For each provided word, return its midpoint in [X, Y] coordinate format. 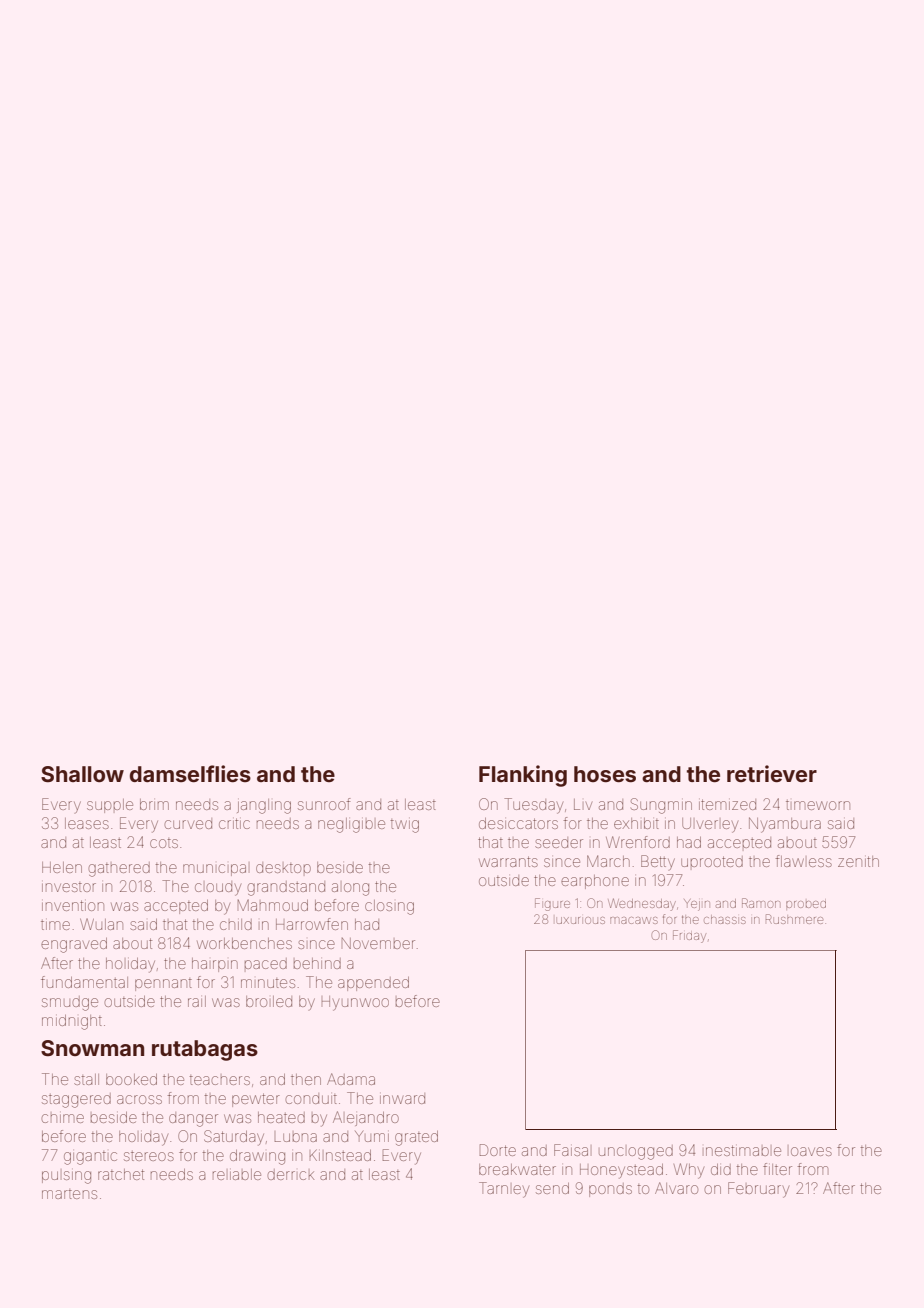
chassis [725, 919]
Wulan [101, 924]
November [378, 943]
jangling [264, 806]
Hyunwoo [355, 1003]
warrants [508, 861]
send [552, 1188]
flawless [804, 861]
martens [69, 1194]
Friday [689, 936]
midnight [72, 1022]
